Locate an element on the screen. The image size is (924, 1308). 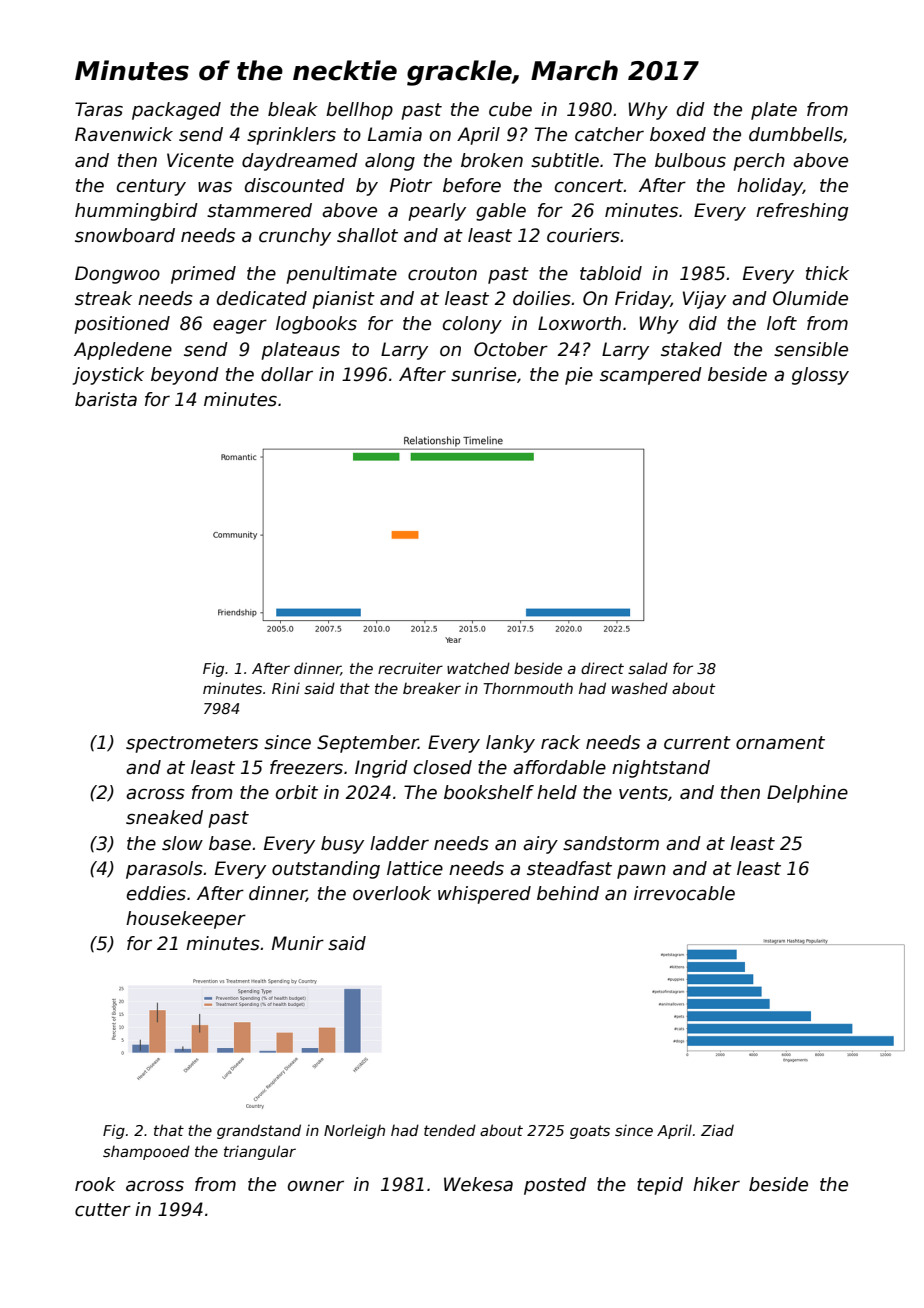
bellhop is located at coordinates (359, 111).
